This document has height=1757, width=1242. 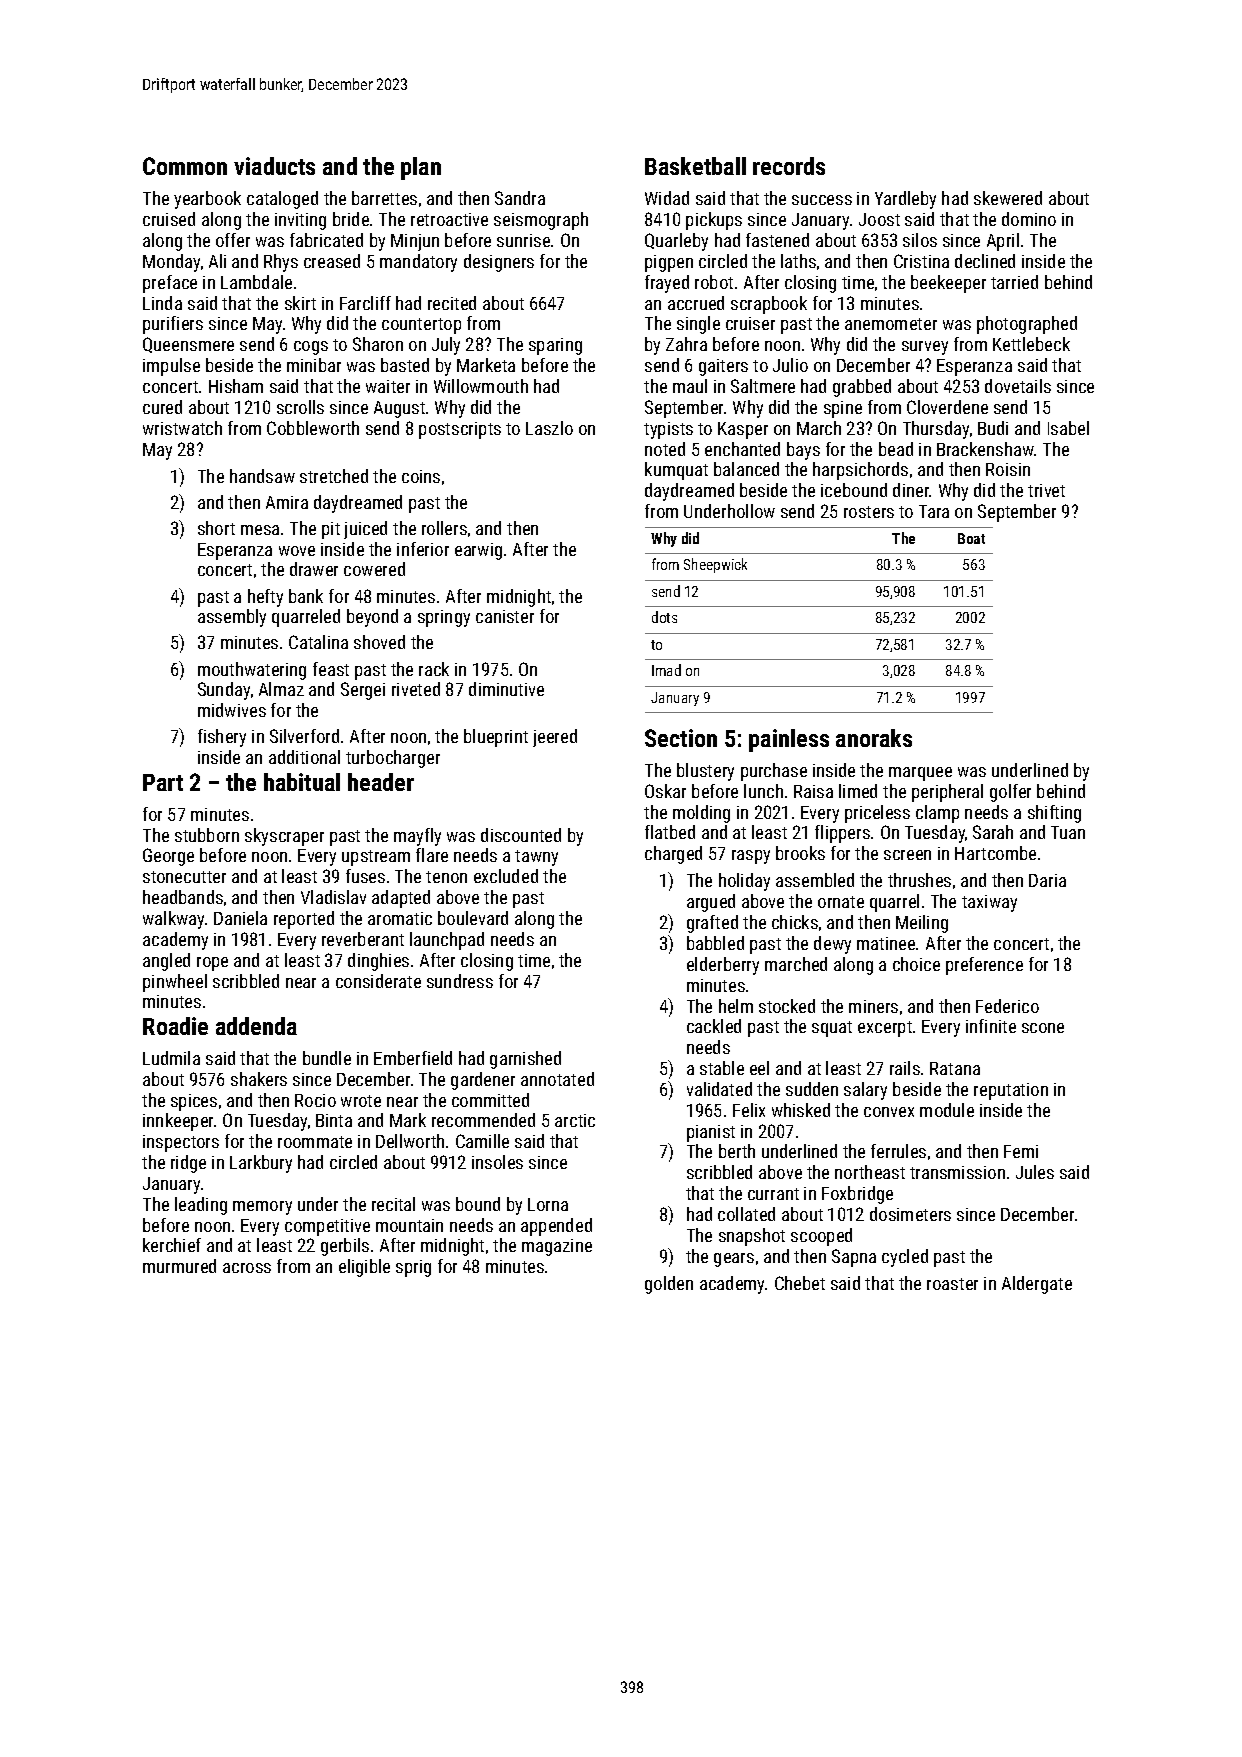 What do you see at coordinates (743, 430) in the document?
I see `Kasper` at bounding box center [743, 430].
